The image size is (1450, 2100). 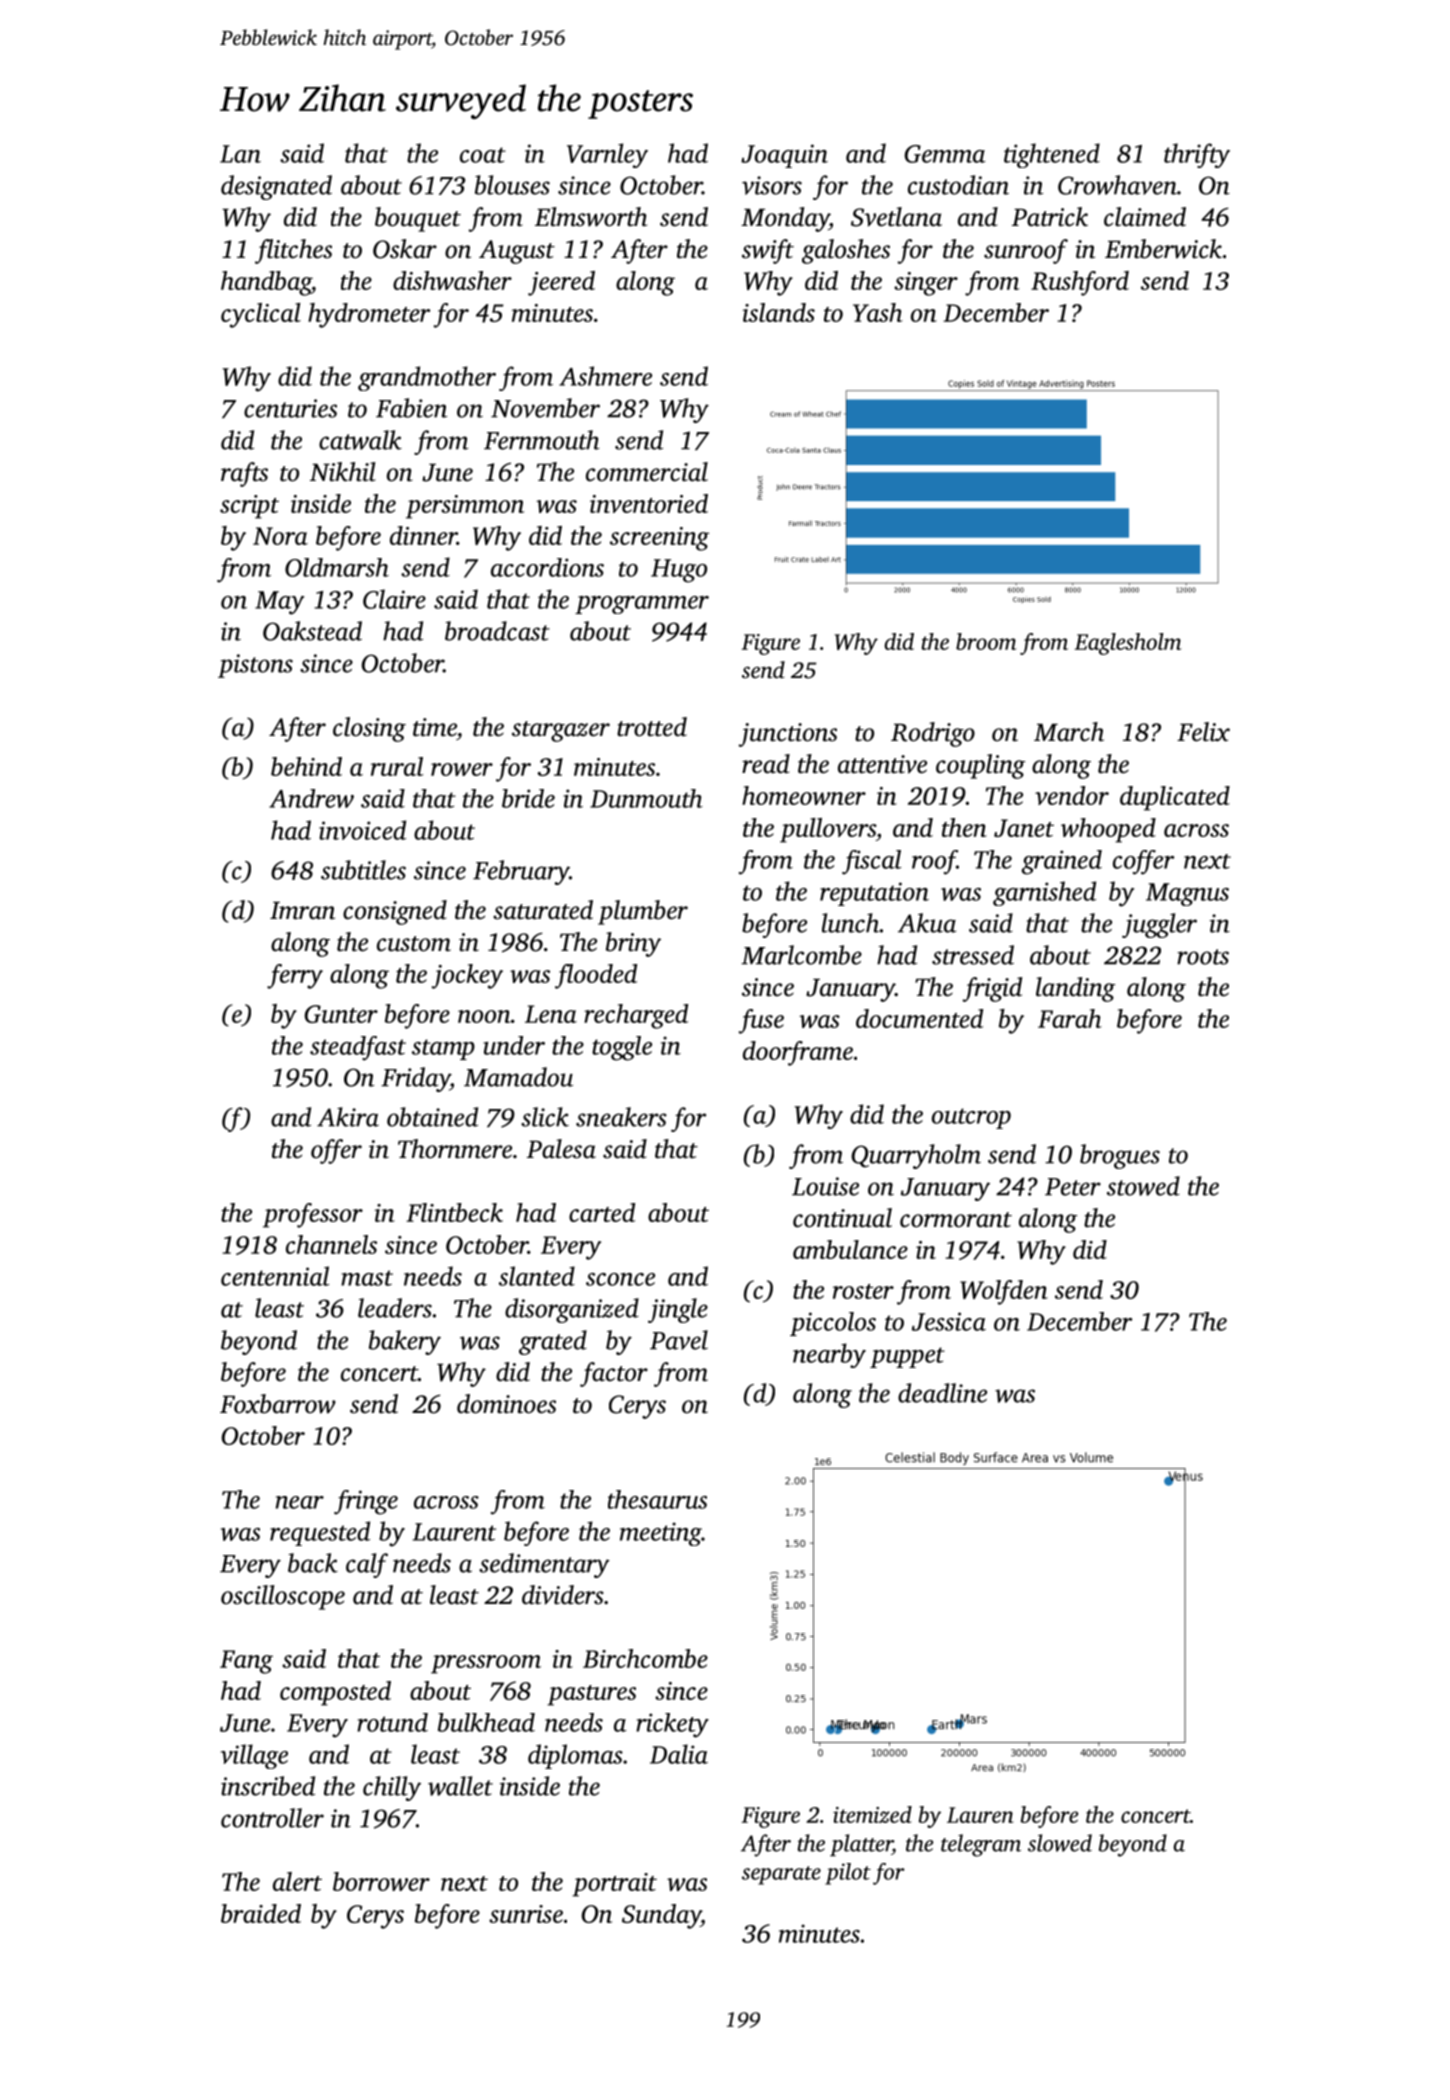 I want to click on briny, so click(x=633, y=944).
